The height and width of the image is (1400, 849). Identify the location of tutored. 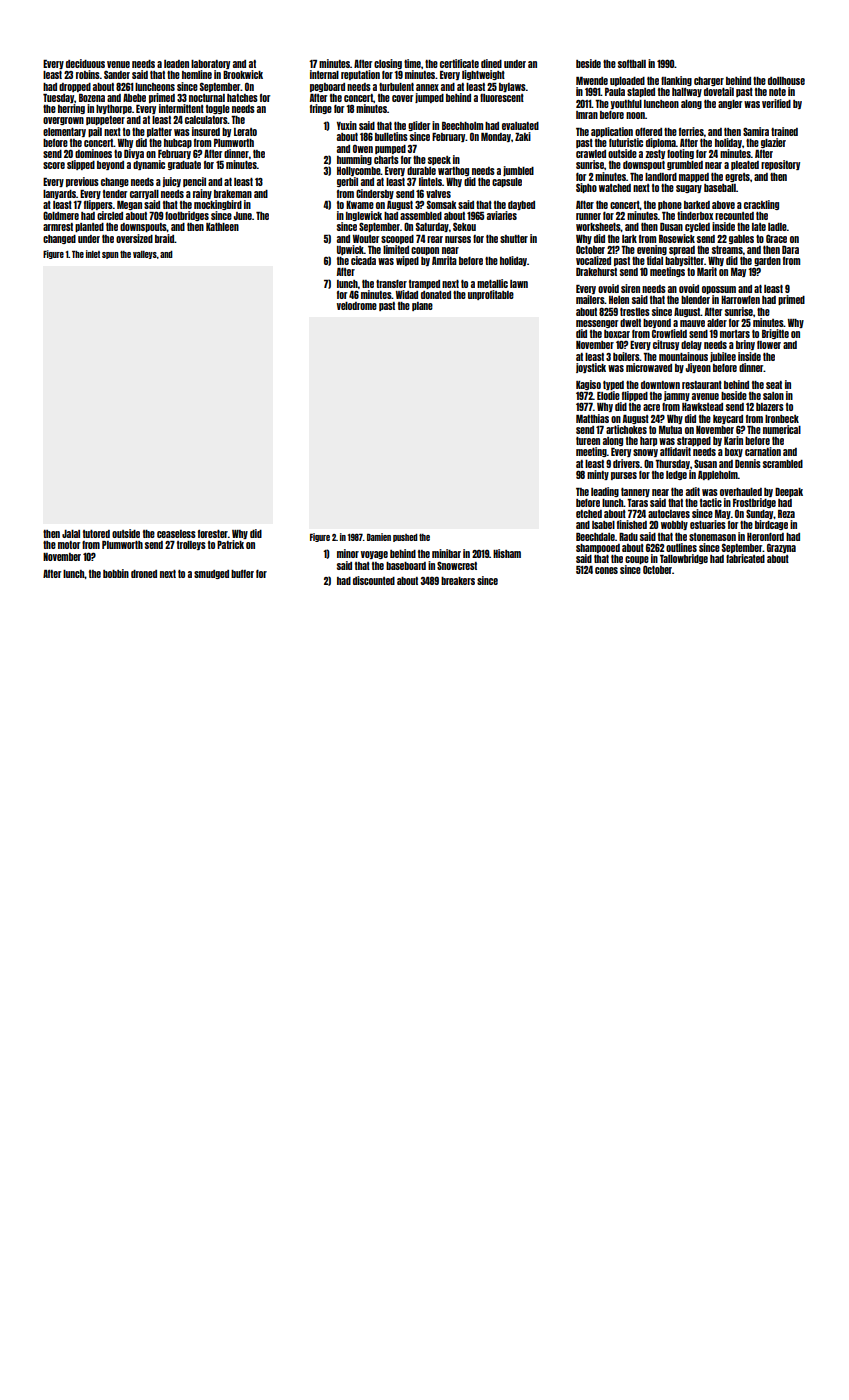
(96, 534).
